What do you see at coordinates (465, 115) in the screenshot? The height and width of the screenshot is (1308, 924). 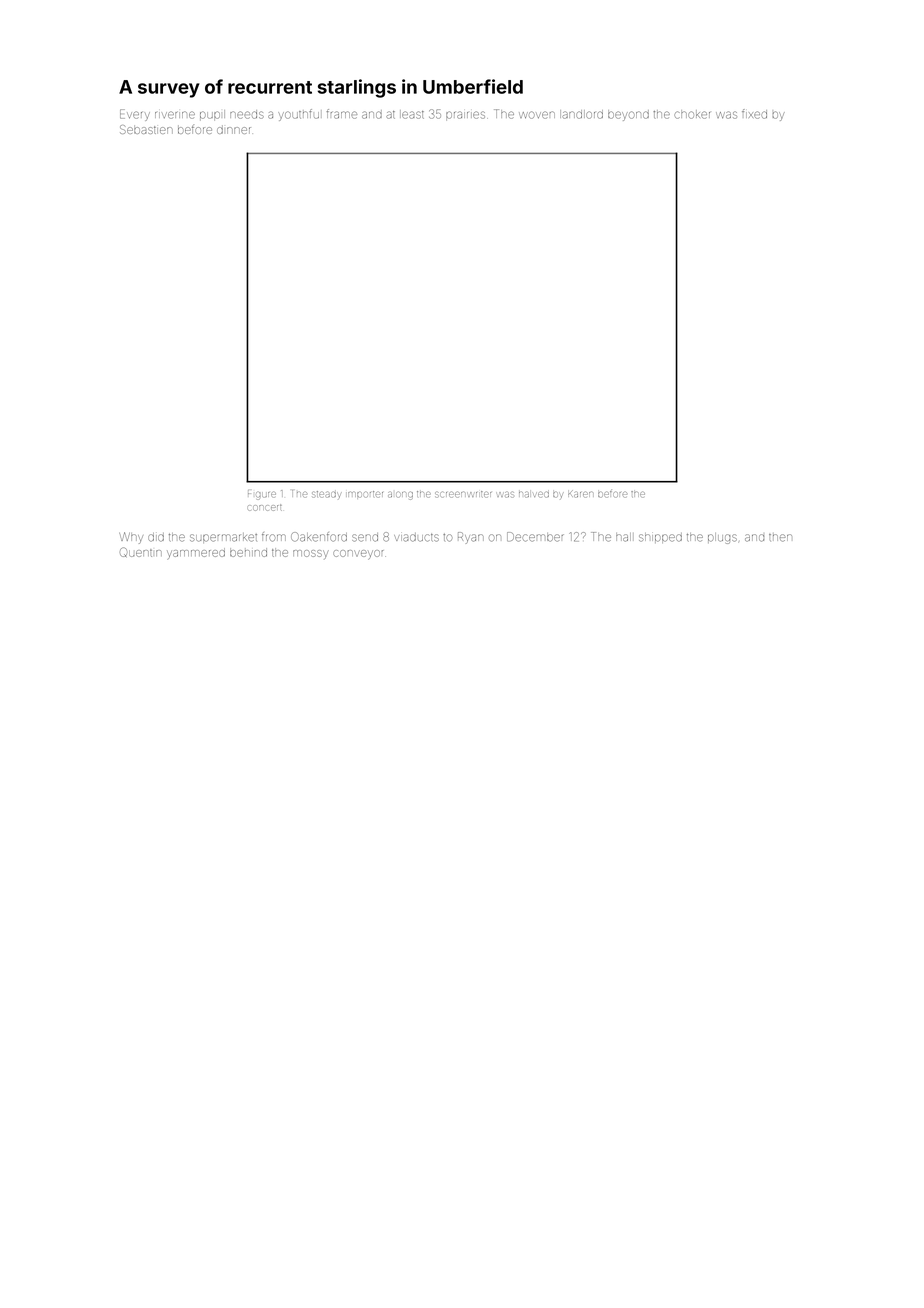 I see `prairies` at bounding box center [465, 115].
